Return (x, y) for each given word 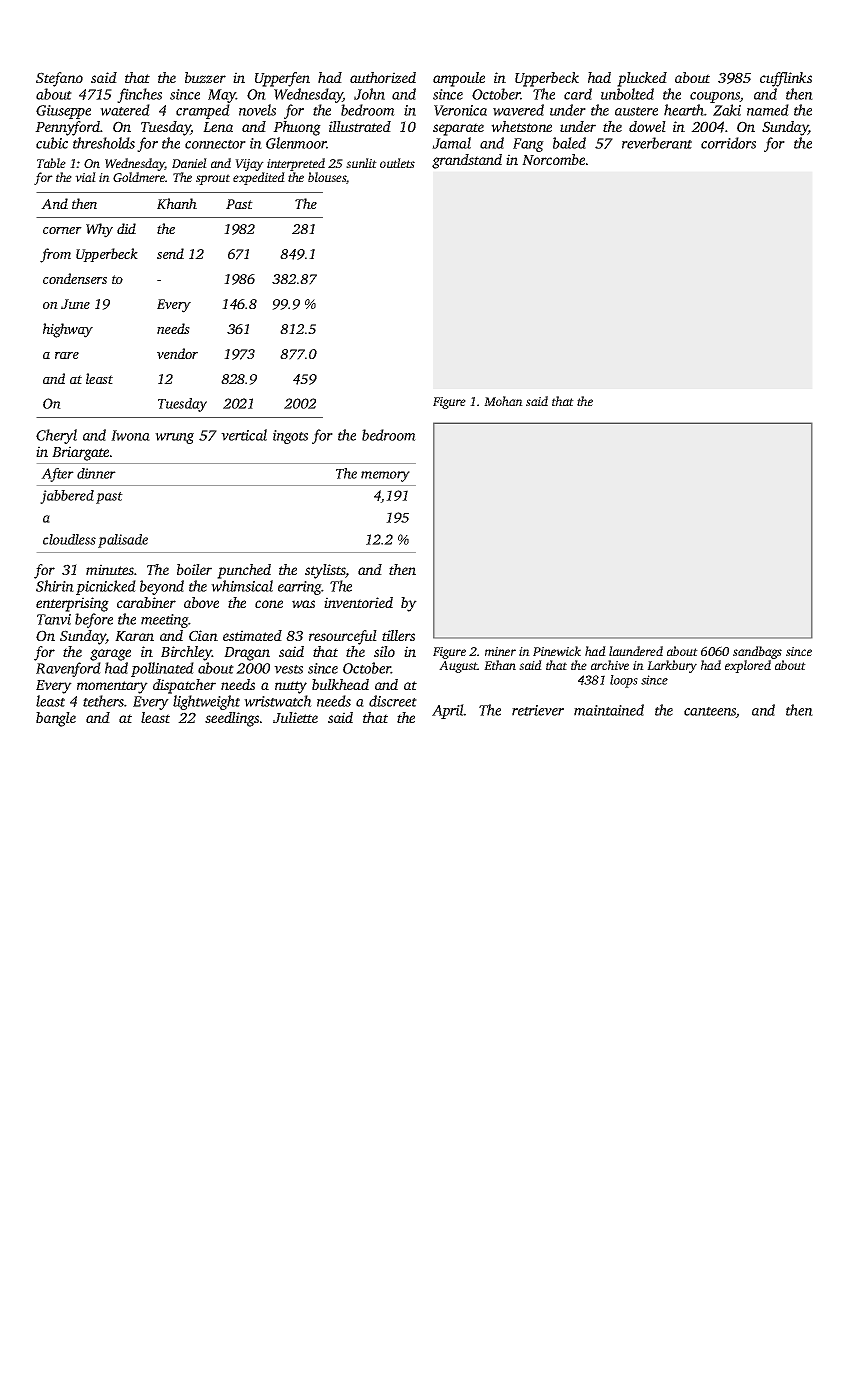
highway (68, 330)
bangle (56, 719)
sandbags (757, 652)
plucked (642, 79)
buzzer (205, 78)
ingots (290, 437)
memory (385, 476)
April (448, 711)
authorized (383, 78)
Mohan (503, 401)
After (57, 475)
